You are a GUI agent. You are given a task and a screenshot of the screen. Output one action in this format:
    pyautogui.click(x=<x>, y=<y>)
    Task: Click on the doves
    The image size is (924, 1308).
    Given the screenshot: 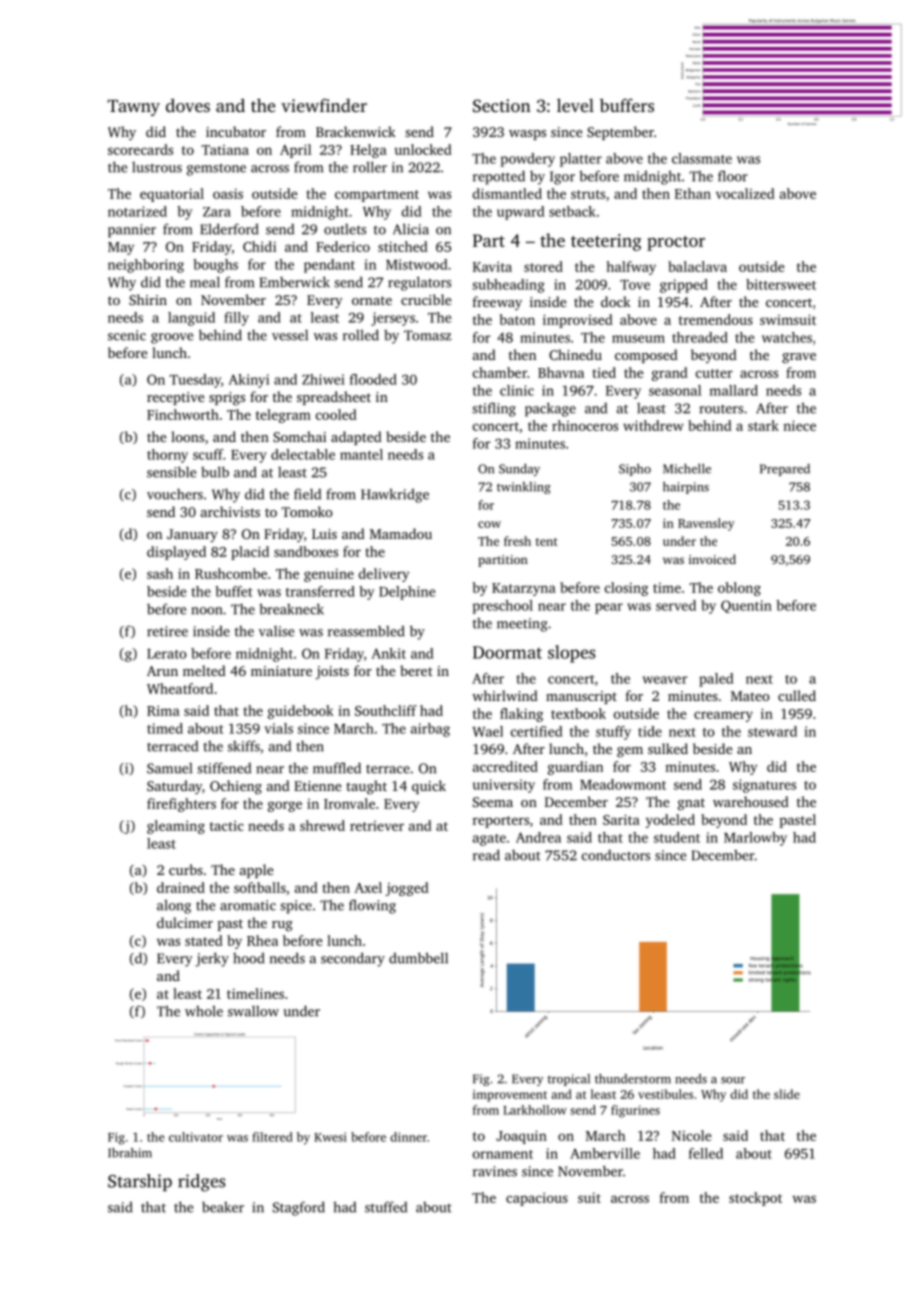 What is the action you would take?
    pyautogui.click(x=188, y=105)
